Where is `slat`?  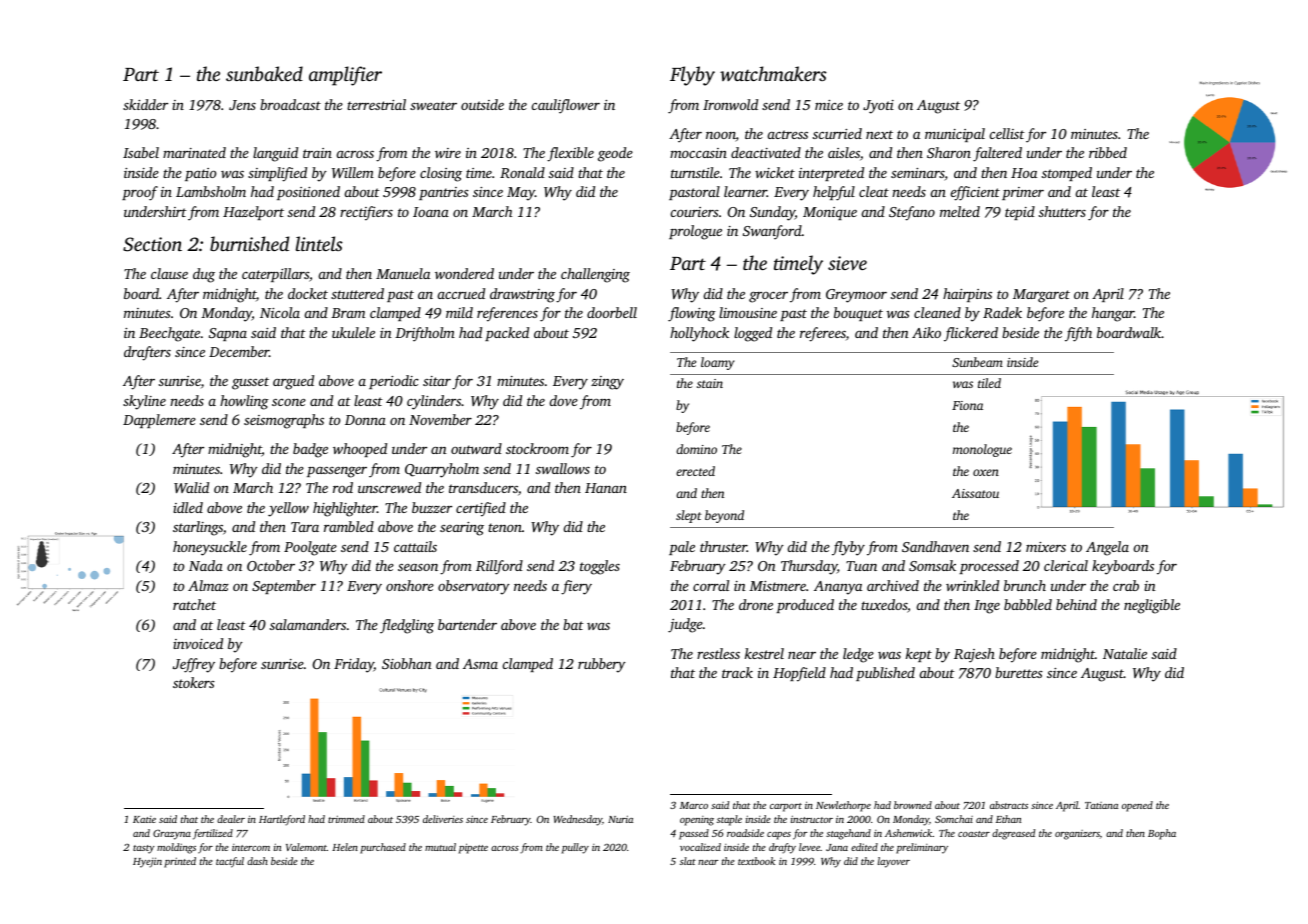 slat is located at coordinates (688, 861).
